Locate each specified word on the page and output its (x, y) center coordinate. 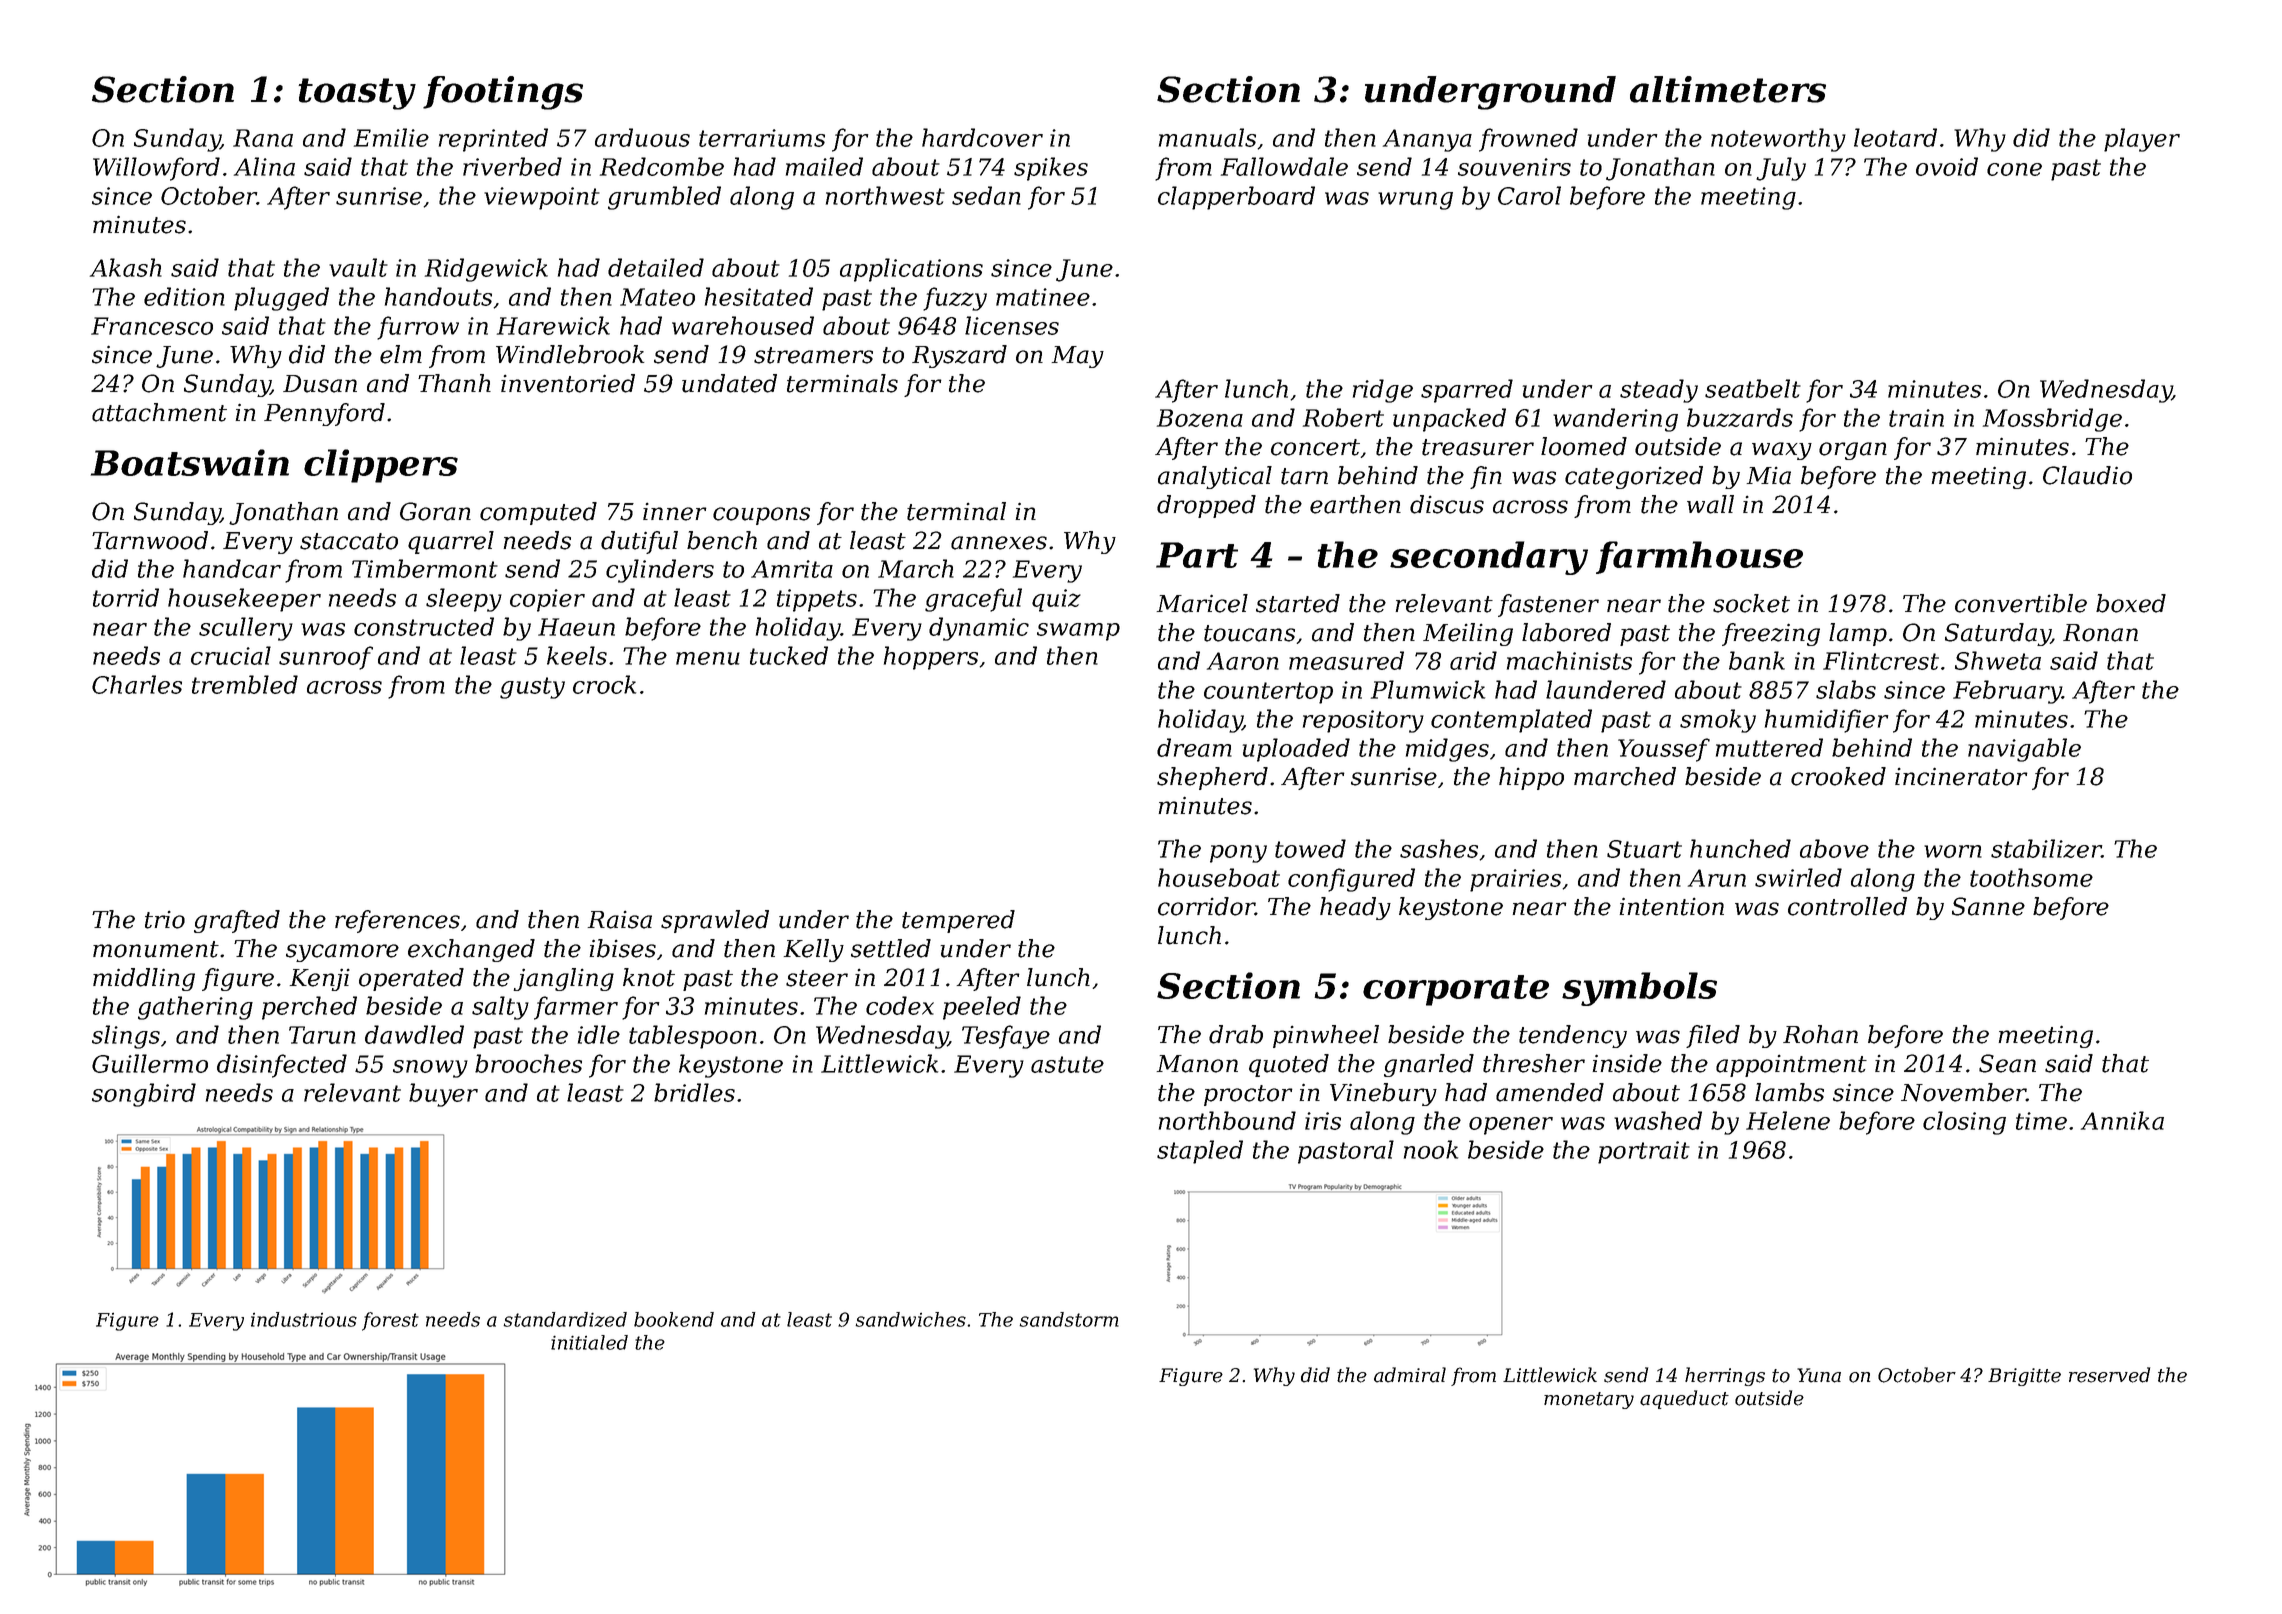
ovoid (1947, 166)
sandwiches (911, 1319)
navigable (2024, 750)
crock (604, 684)
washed (1658, 1120)
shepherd (1212, 778)
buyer (443, 1095)
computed (538, 513)
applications (911, 270)
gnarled (1429, 1065)
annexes (999, 543)
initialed (589, 1342)
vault (358, 267)
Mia (1769, 476)
